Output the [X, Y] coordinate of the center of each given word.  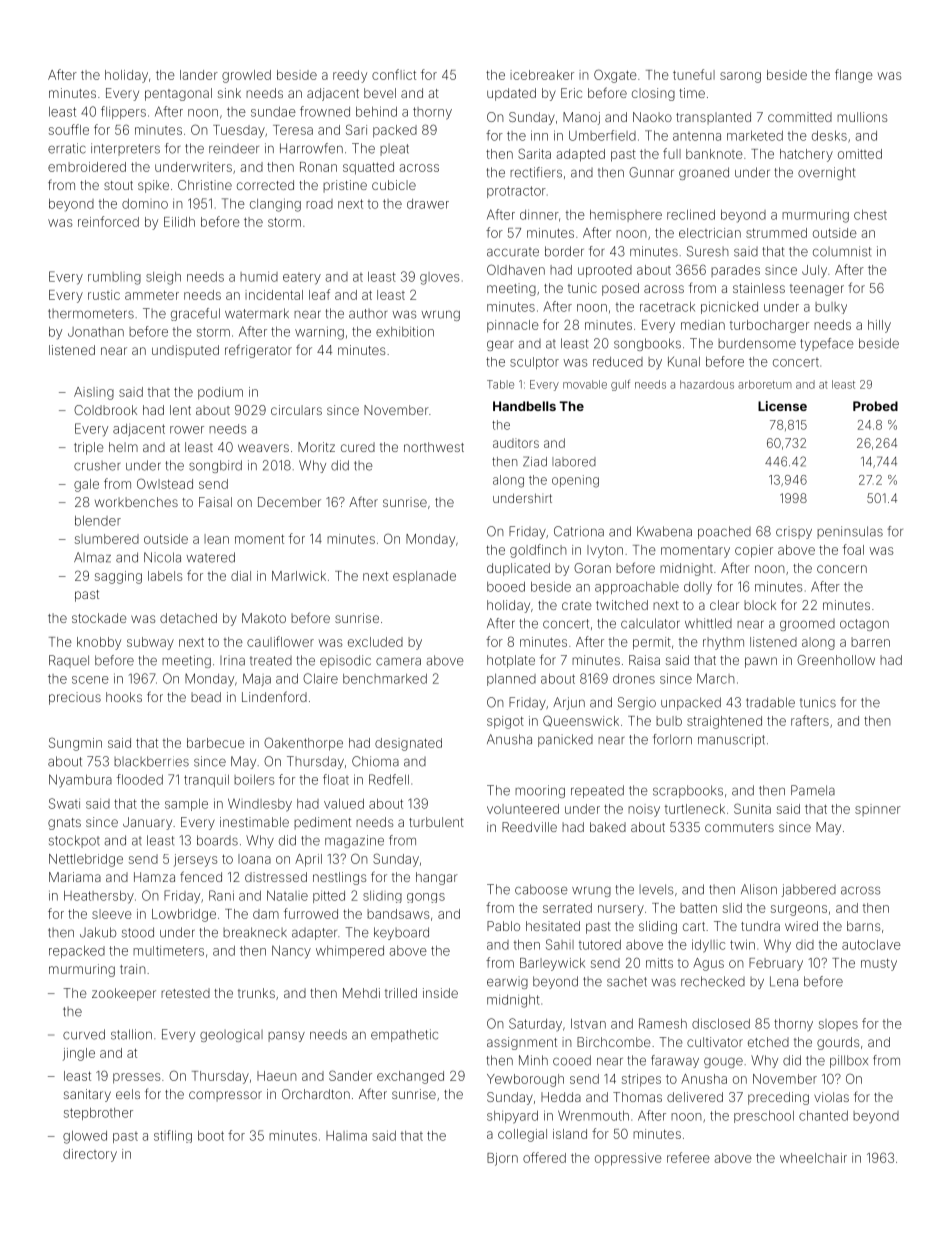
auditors [516, 443]
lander [199, 75]
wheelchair [813, 1158]
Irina [232, 660]
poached [724, 532]
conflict [394, 74]
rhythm [723, 643]
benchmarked [385, 679]
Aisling [94, 393]
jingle [79, 1054]
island [570, 1134]
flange [854, 76]
